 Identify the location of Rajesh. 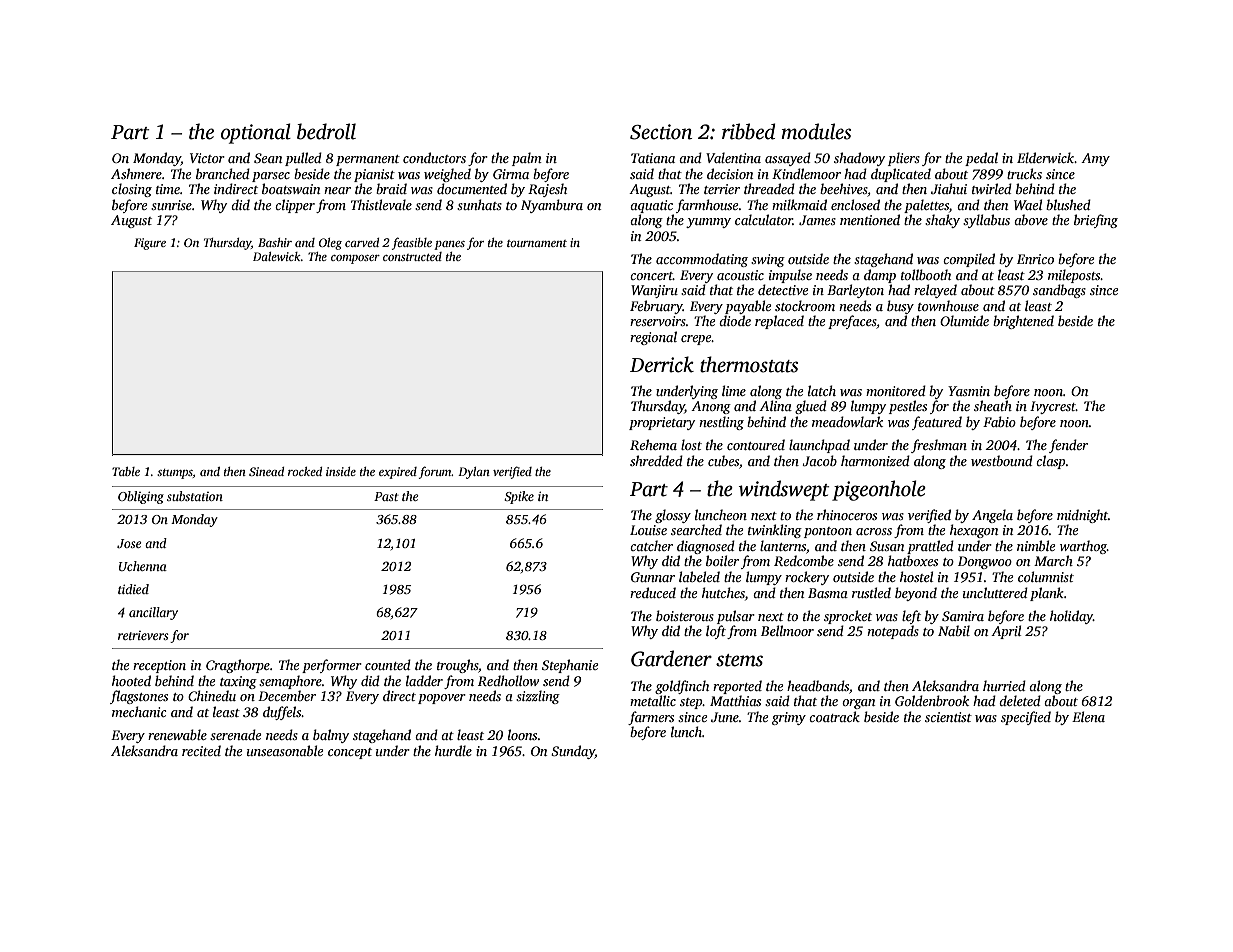
(547, 190).
